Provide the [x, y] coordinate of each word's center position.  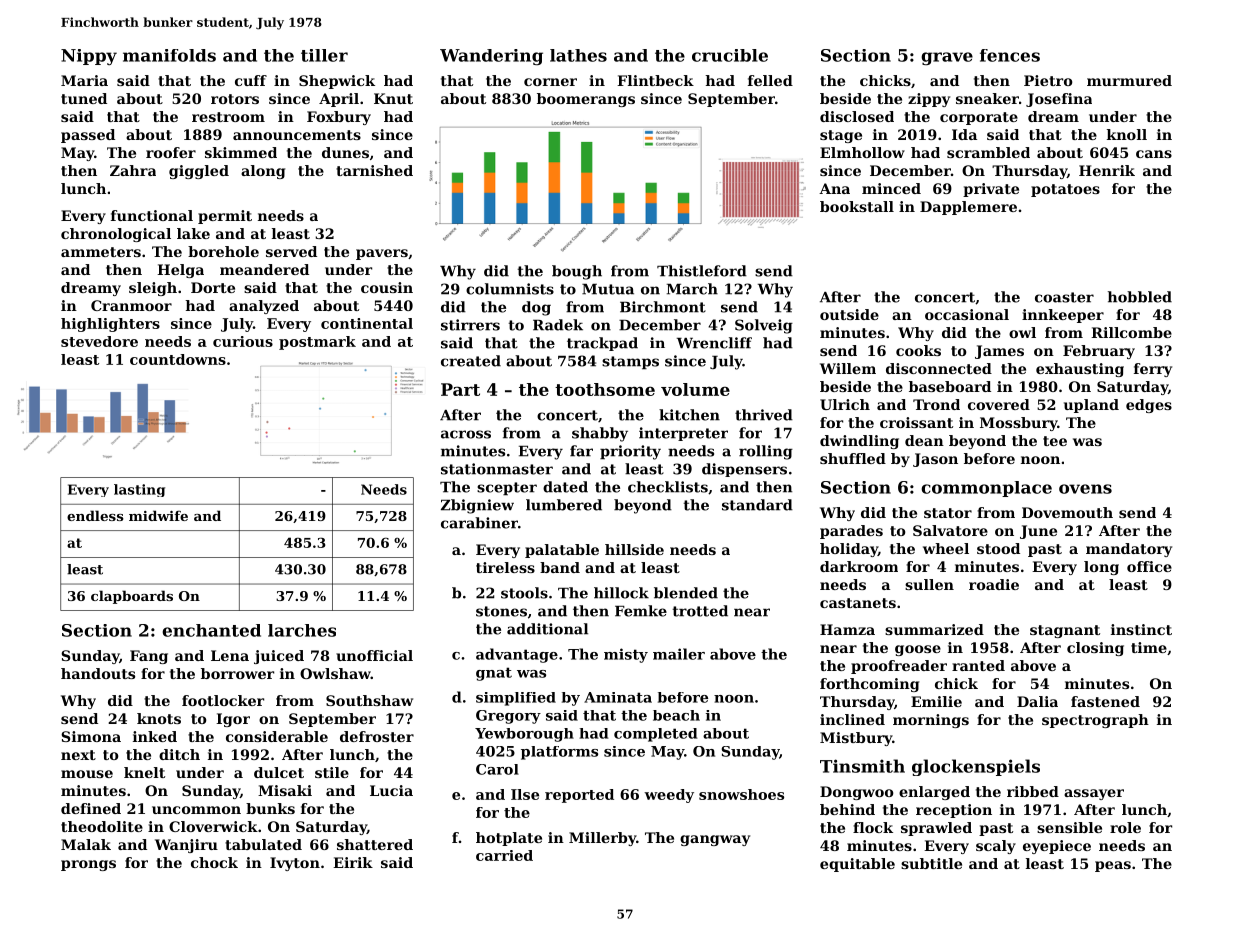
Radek [558, 325]
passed [88, 136]
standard [757, 505]
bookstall [857, 206]
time [1149, 647]
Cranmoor [131, 305]
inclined [852, 719]
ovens [1085, 489]
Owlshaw [335, 673]
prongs [88, 865]
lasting [139, 490]
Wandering [491, 57]
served [291, 251]
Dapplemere [968, 208]
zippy [929, 100]
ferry [1153, 370]
